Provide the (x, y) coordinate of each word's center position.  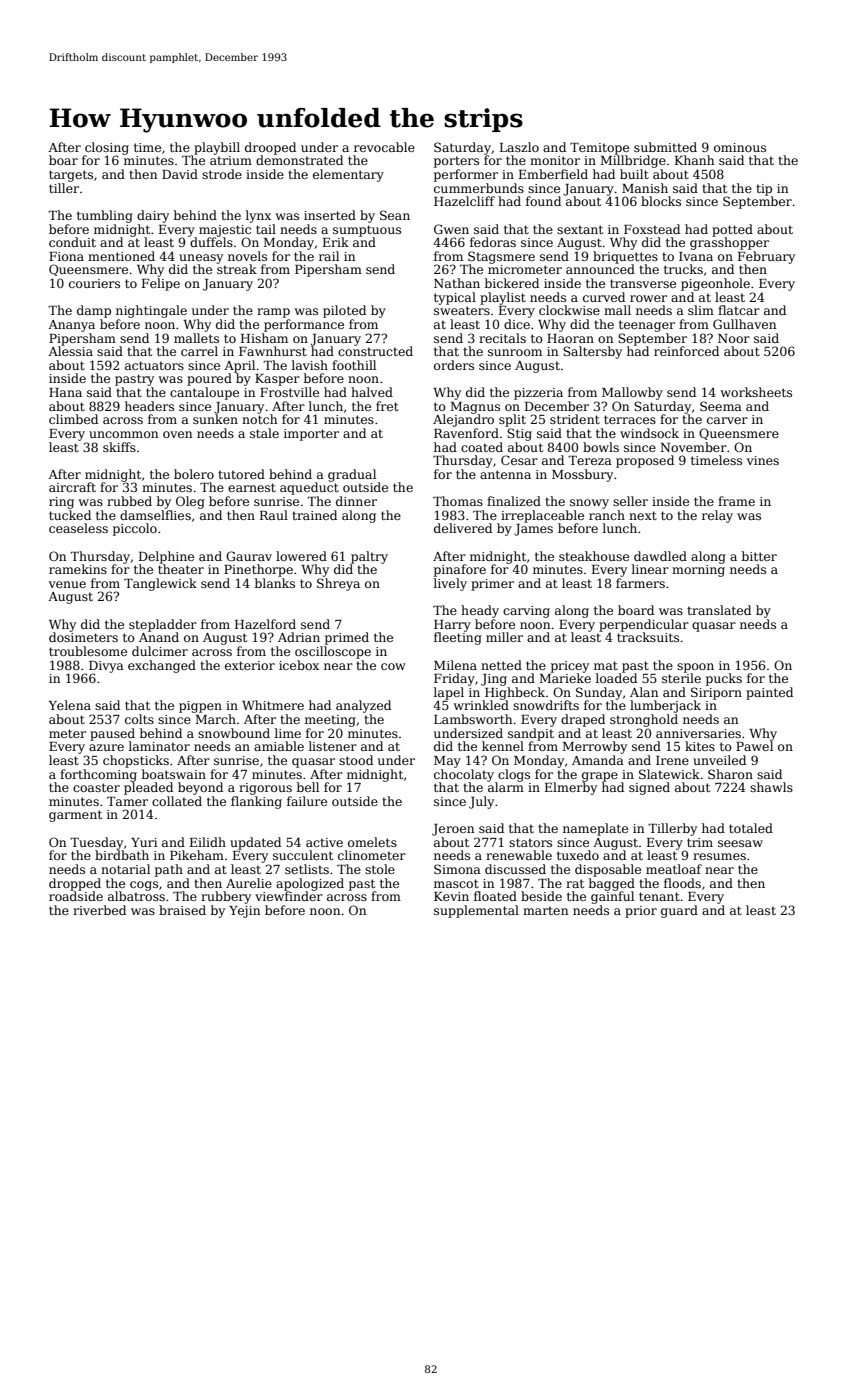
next (643, 515)
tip (764, 190)
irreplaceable (542, 516)
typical (455, 298)
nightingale (151, 311)
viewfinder (289, 896)
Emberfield (553, 174)
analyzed (363, 706)
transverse (643, 283)
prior (641, 912)
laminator (159, 746)
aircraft (72, 487)
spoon (695, 668)
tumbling (105, 216)
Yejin (244, 912)
